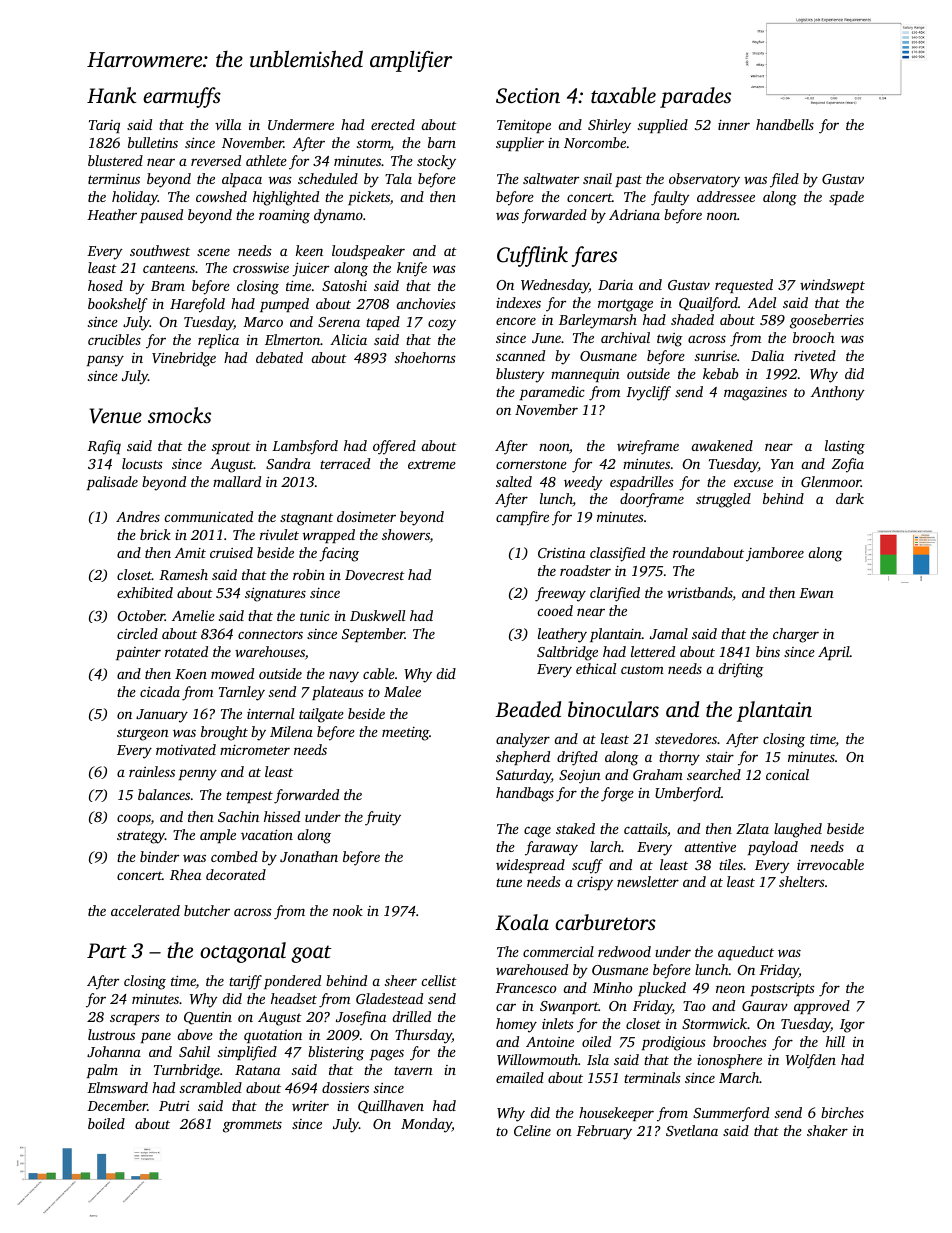 Image resolution: width=952 pixels, height=1233 pixels. Describe the element at coordinates (560, 594) in the screenshot. I see `freeway` at that location.
